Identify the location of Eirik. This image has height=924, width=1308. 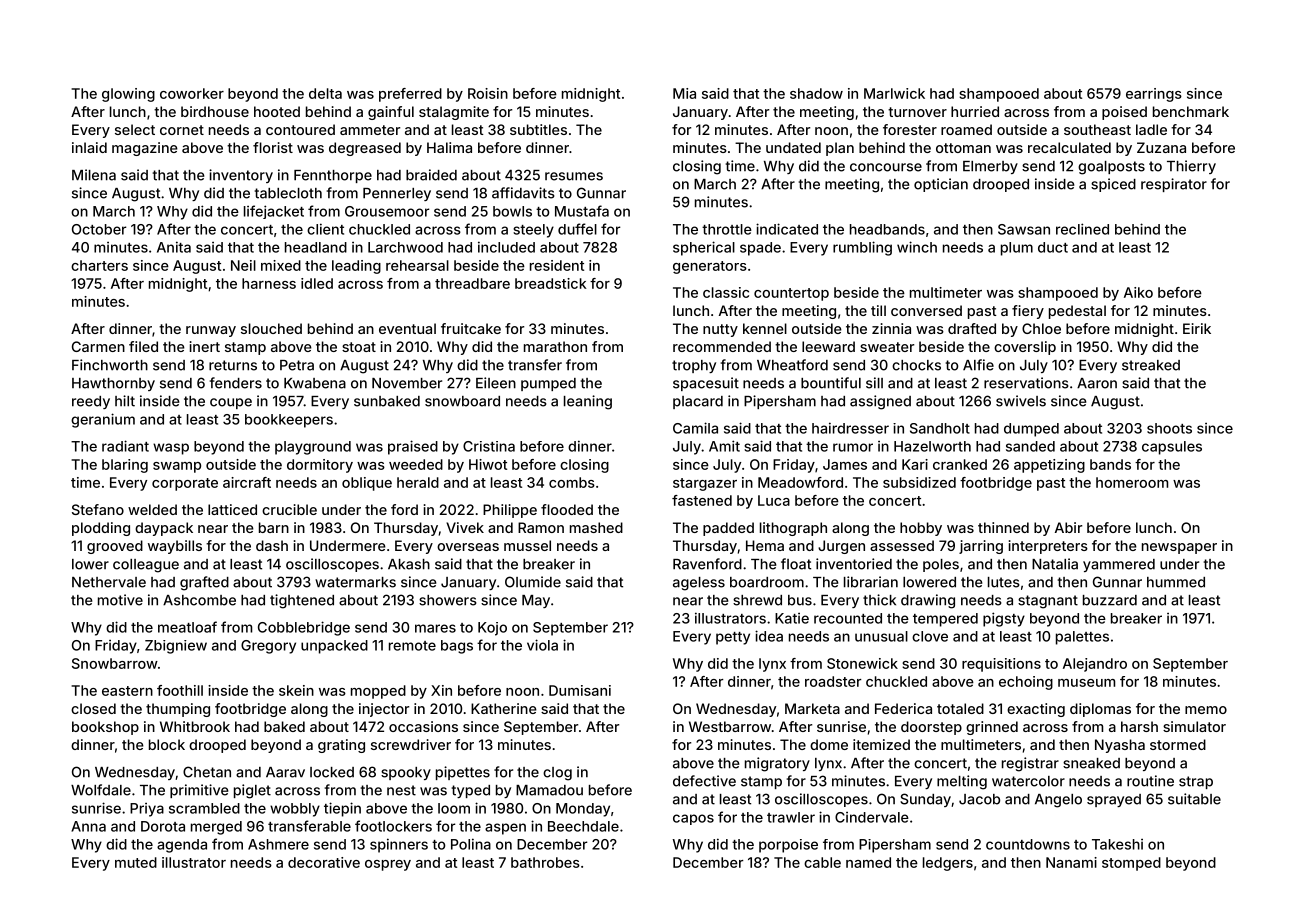
(1197, 328).
